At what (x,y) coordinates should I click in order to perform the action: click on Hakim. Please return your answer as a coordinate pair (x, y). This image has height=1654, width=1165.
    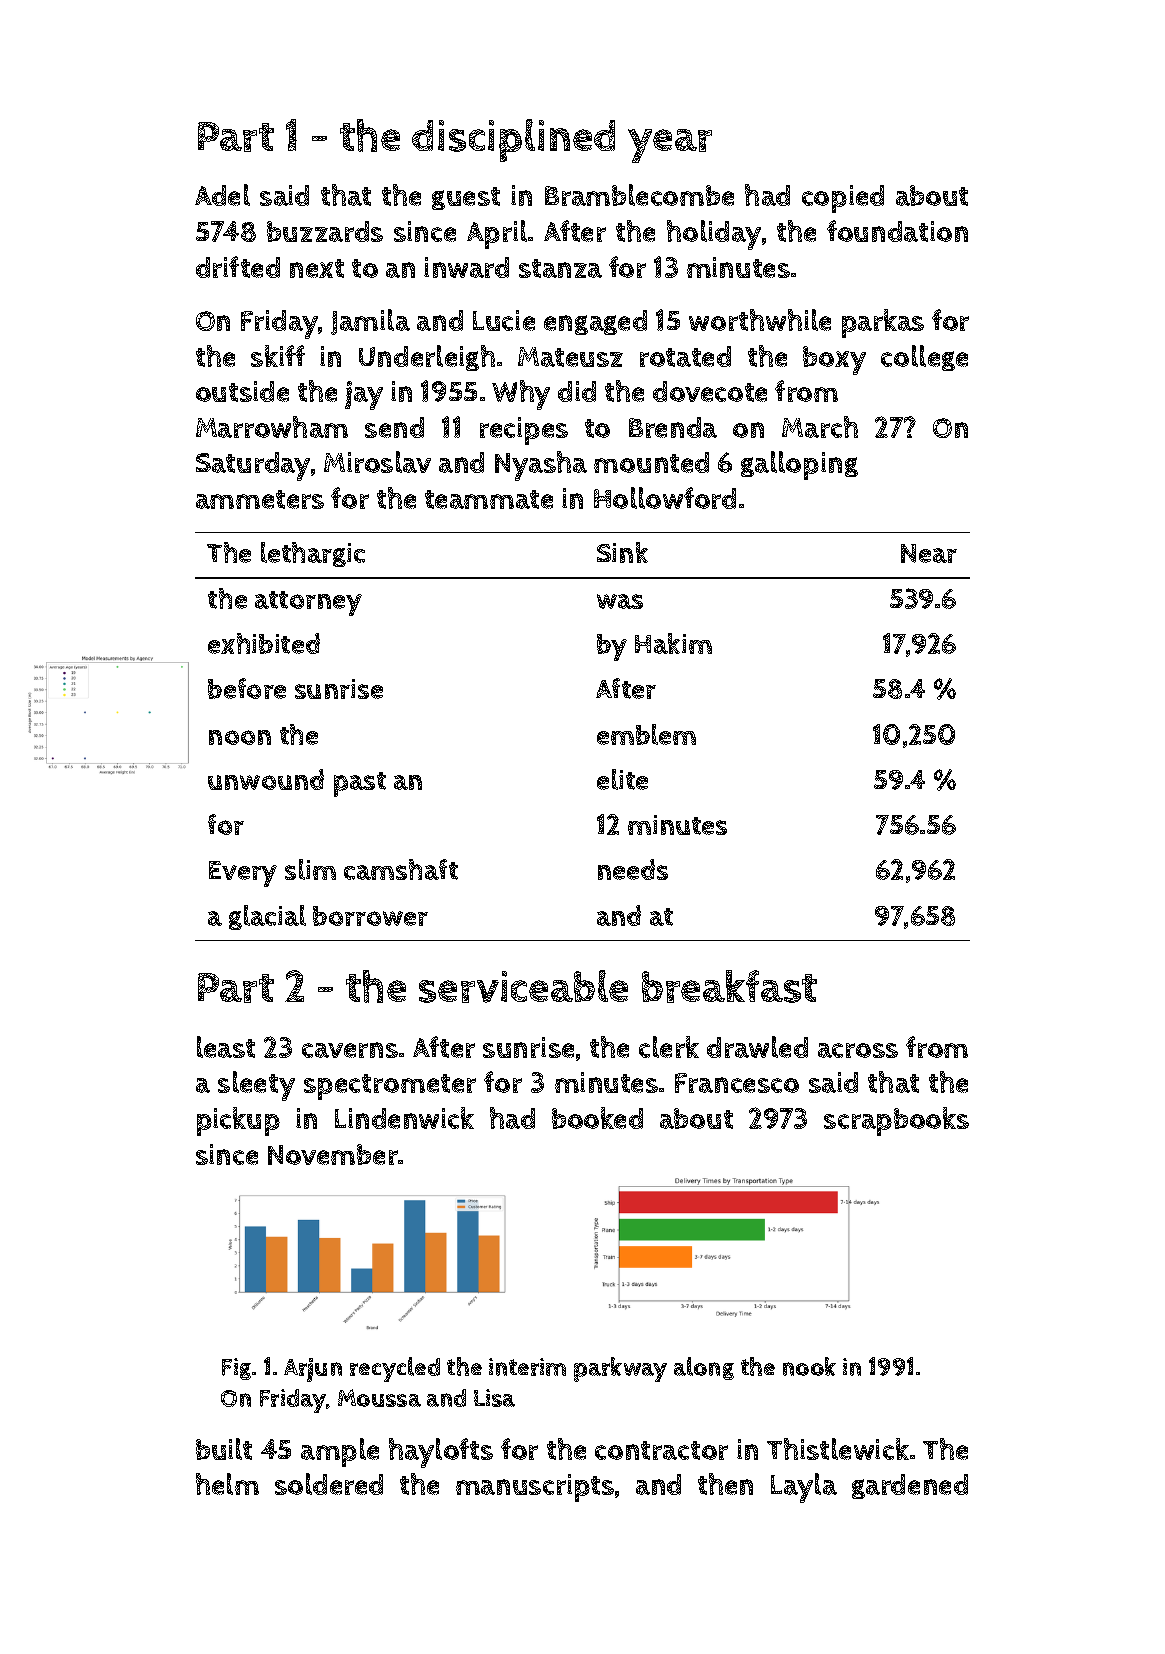
    Looking at the image, I should click on (673, 643).
